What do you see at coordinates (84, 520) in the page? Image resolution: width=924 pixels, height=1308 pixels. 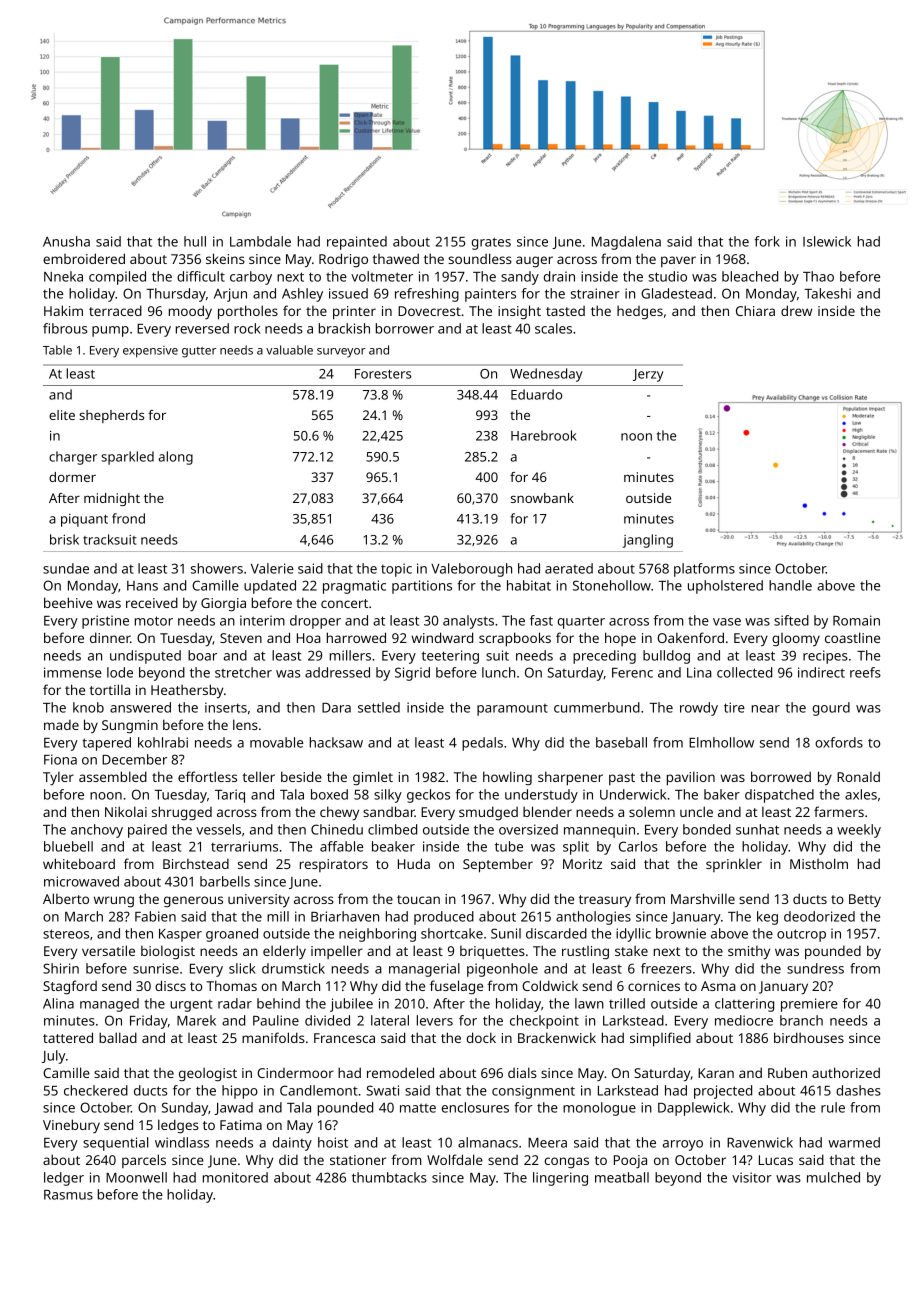 I see `piquant` at bounding box center [84, 520].
